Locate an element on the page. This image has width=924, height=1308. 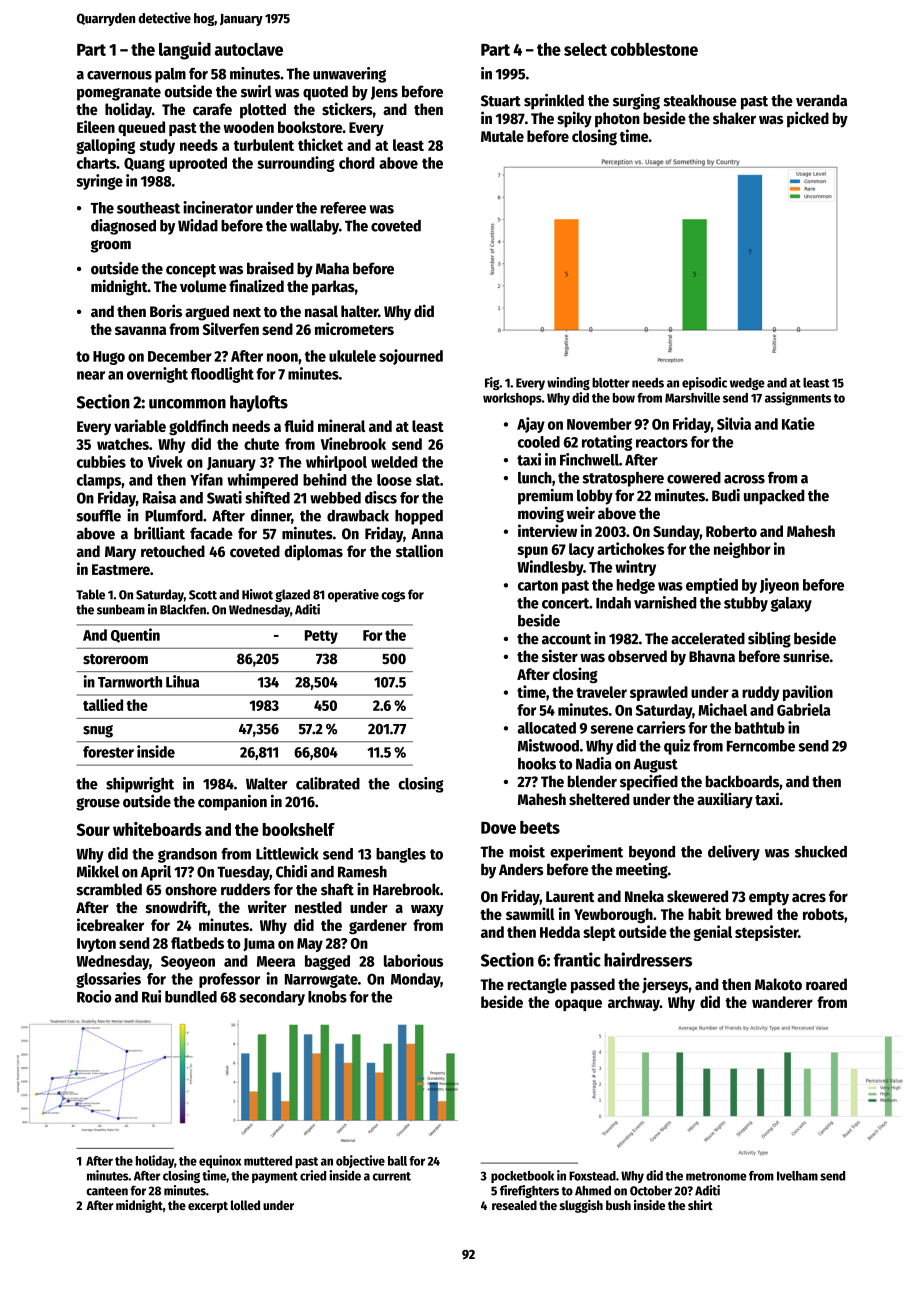
shucked is located at coordinates (821, 852).
